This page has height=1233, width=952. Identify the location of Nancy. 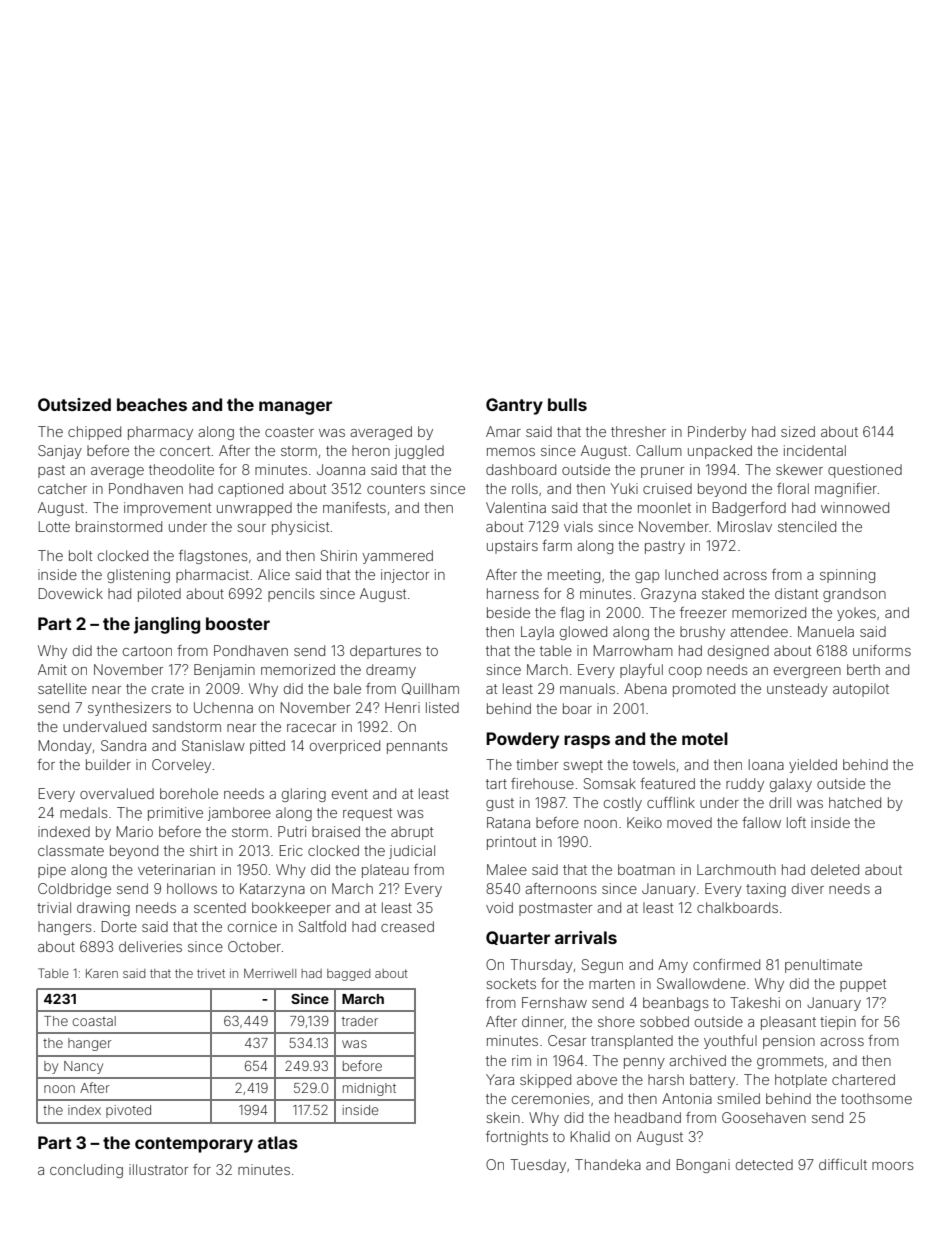
(83, 1067).
